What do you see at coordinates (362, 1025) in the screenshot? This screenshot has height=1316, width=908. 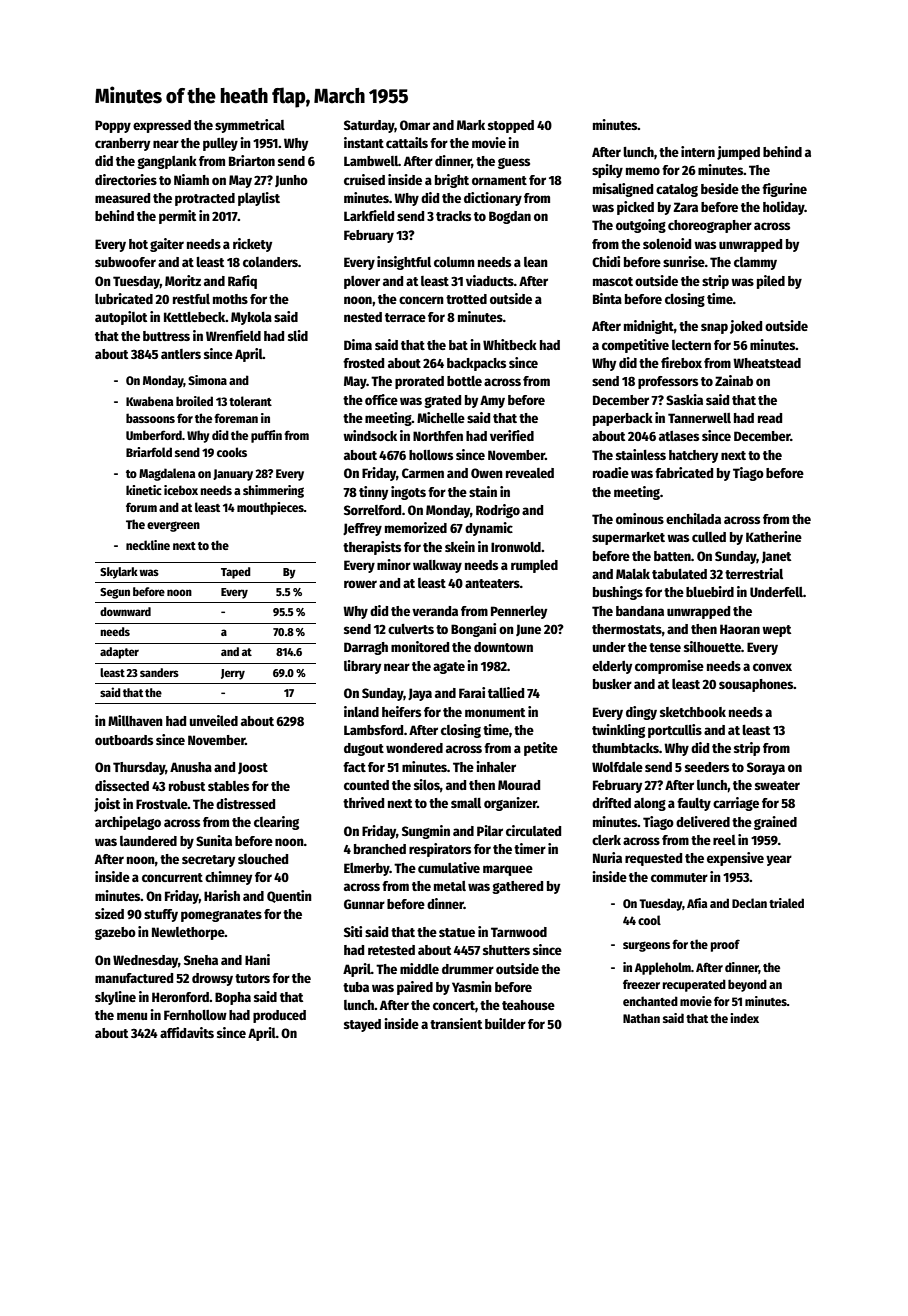 I see `stayed` at bounding box center [362, 1025].
